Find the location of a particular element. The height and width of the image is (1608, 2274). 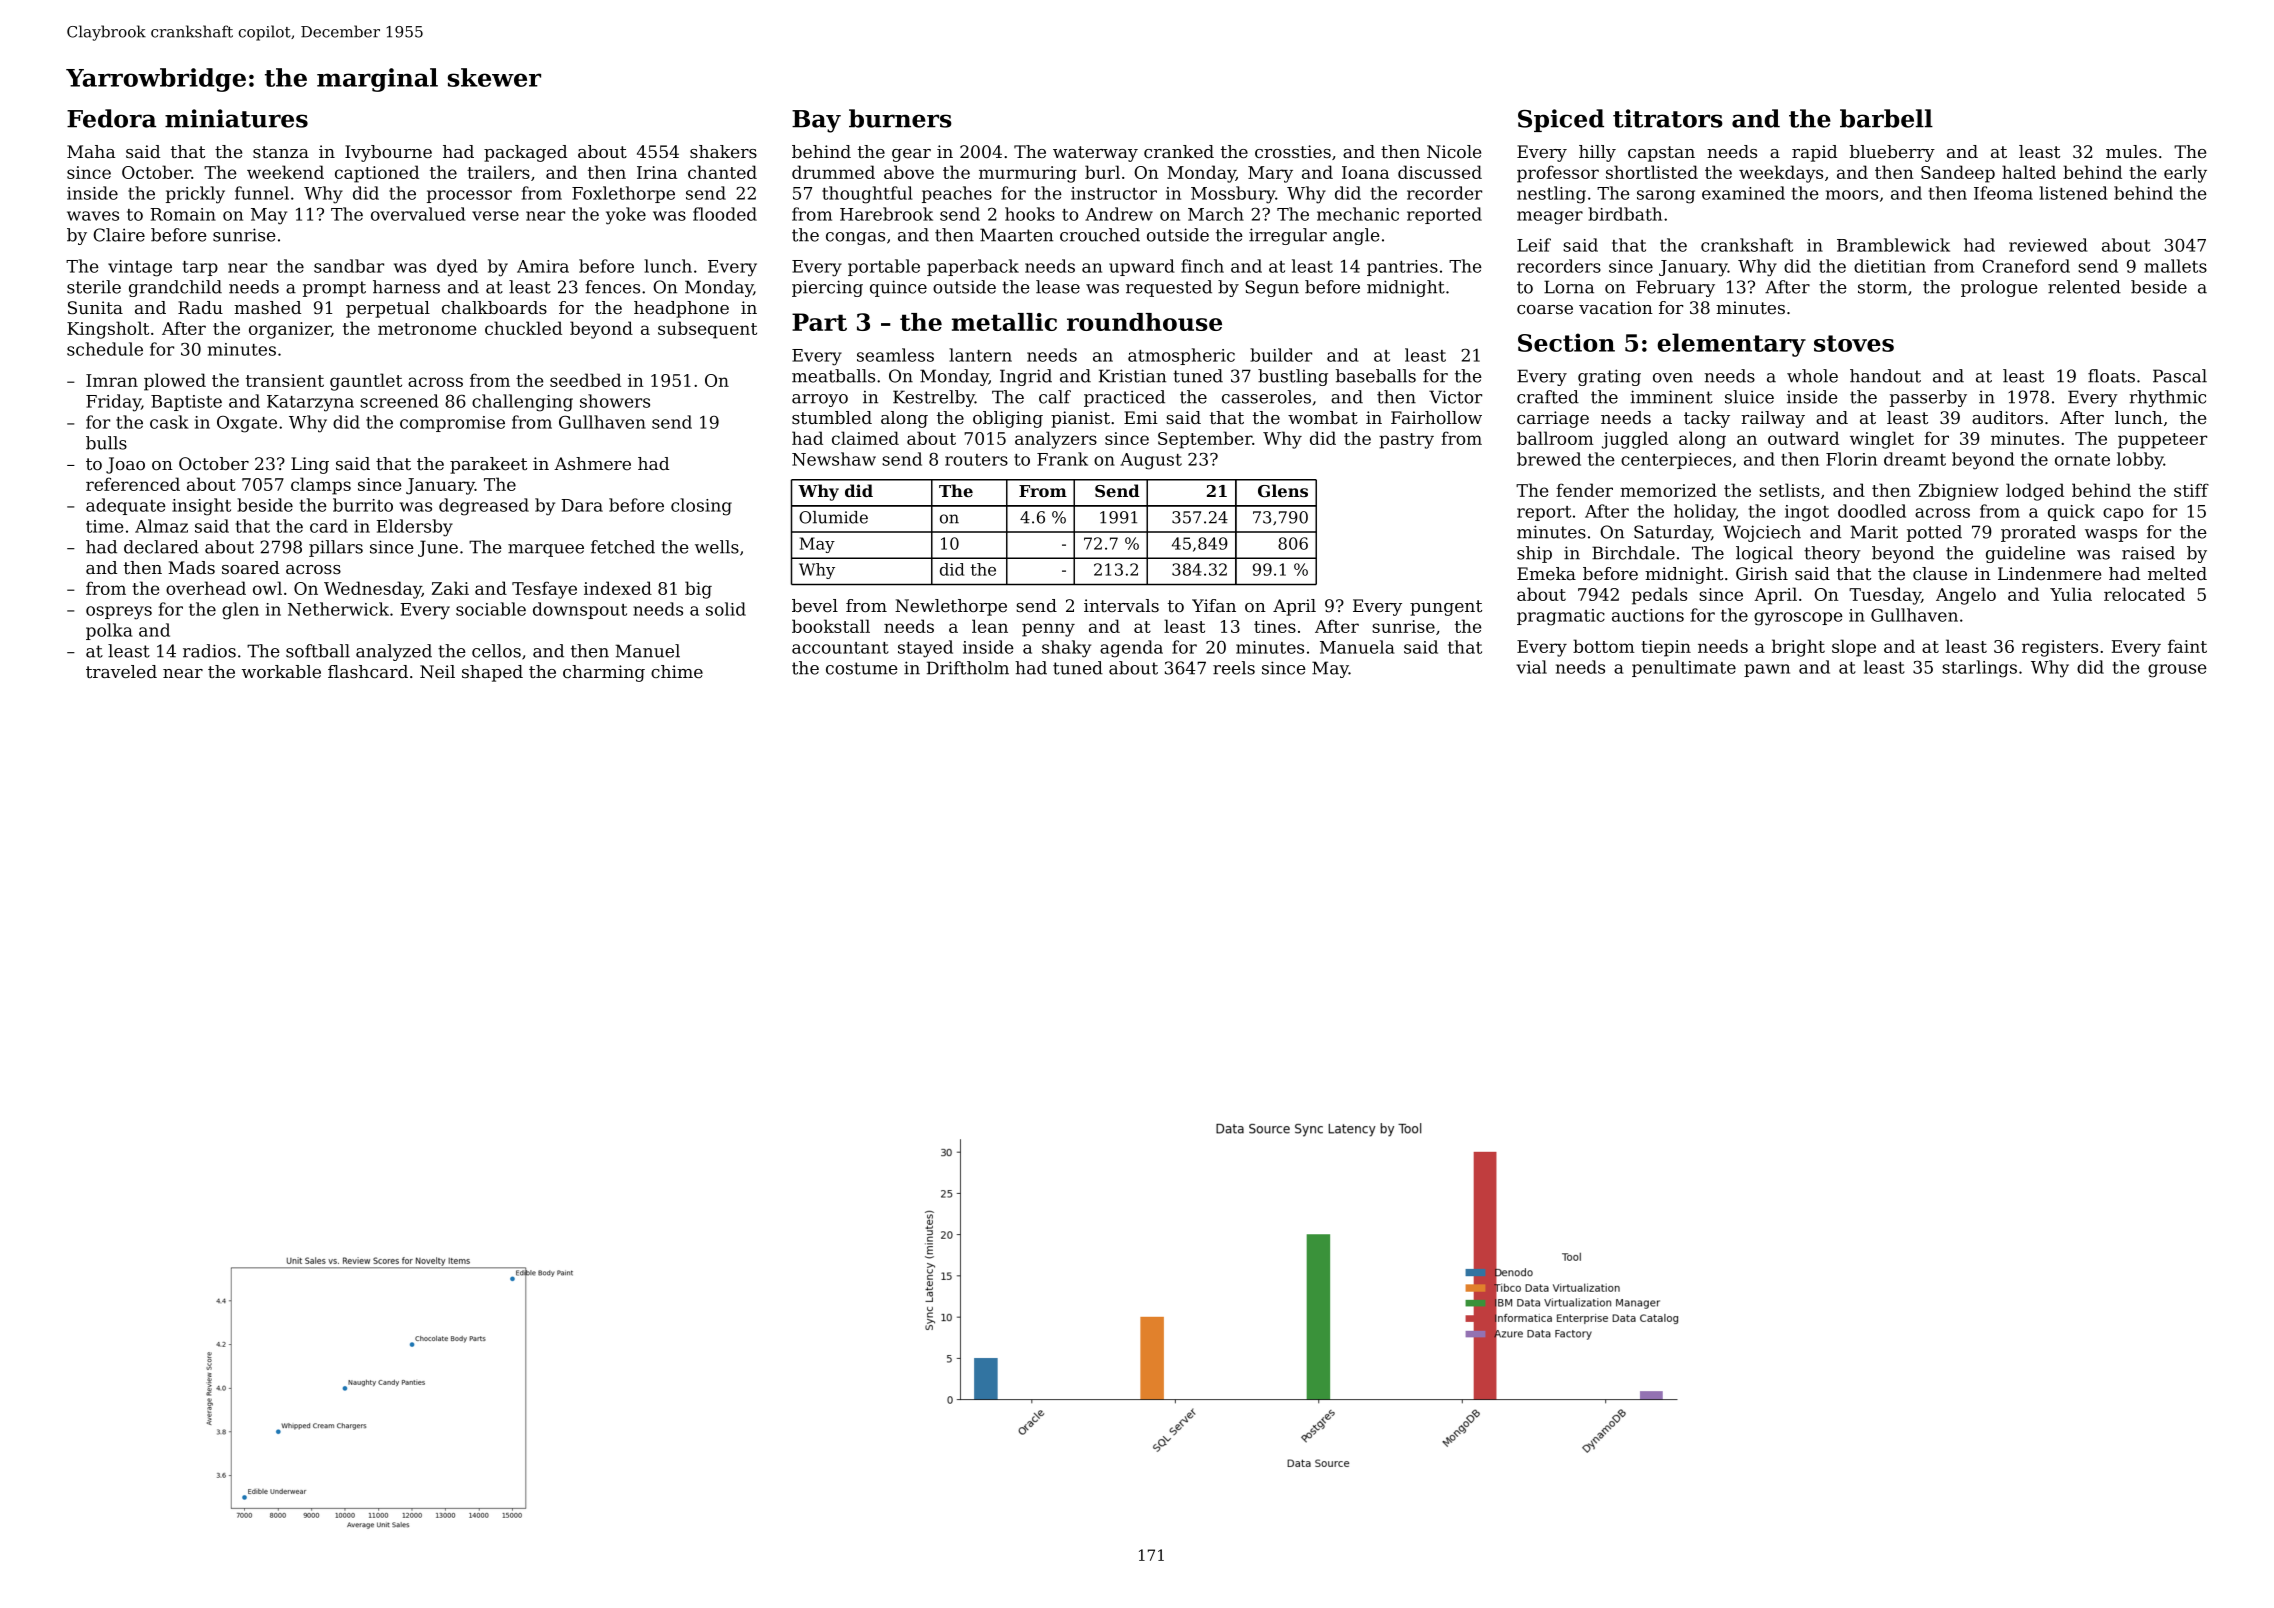

softball is located at coordinates (318, 651).
